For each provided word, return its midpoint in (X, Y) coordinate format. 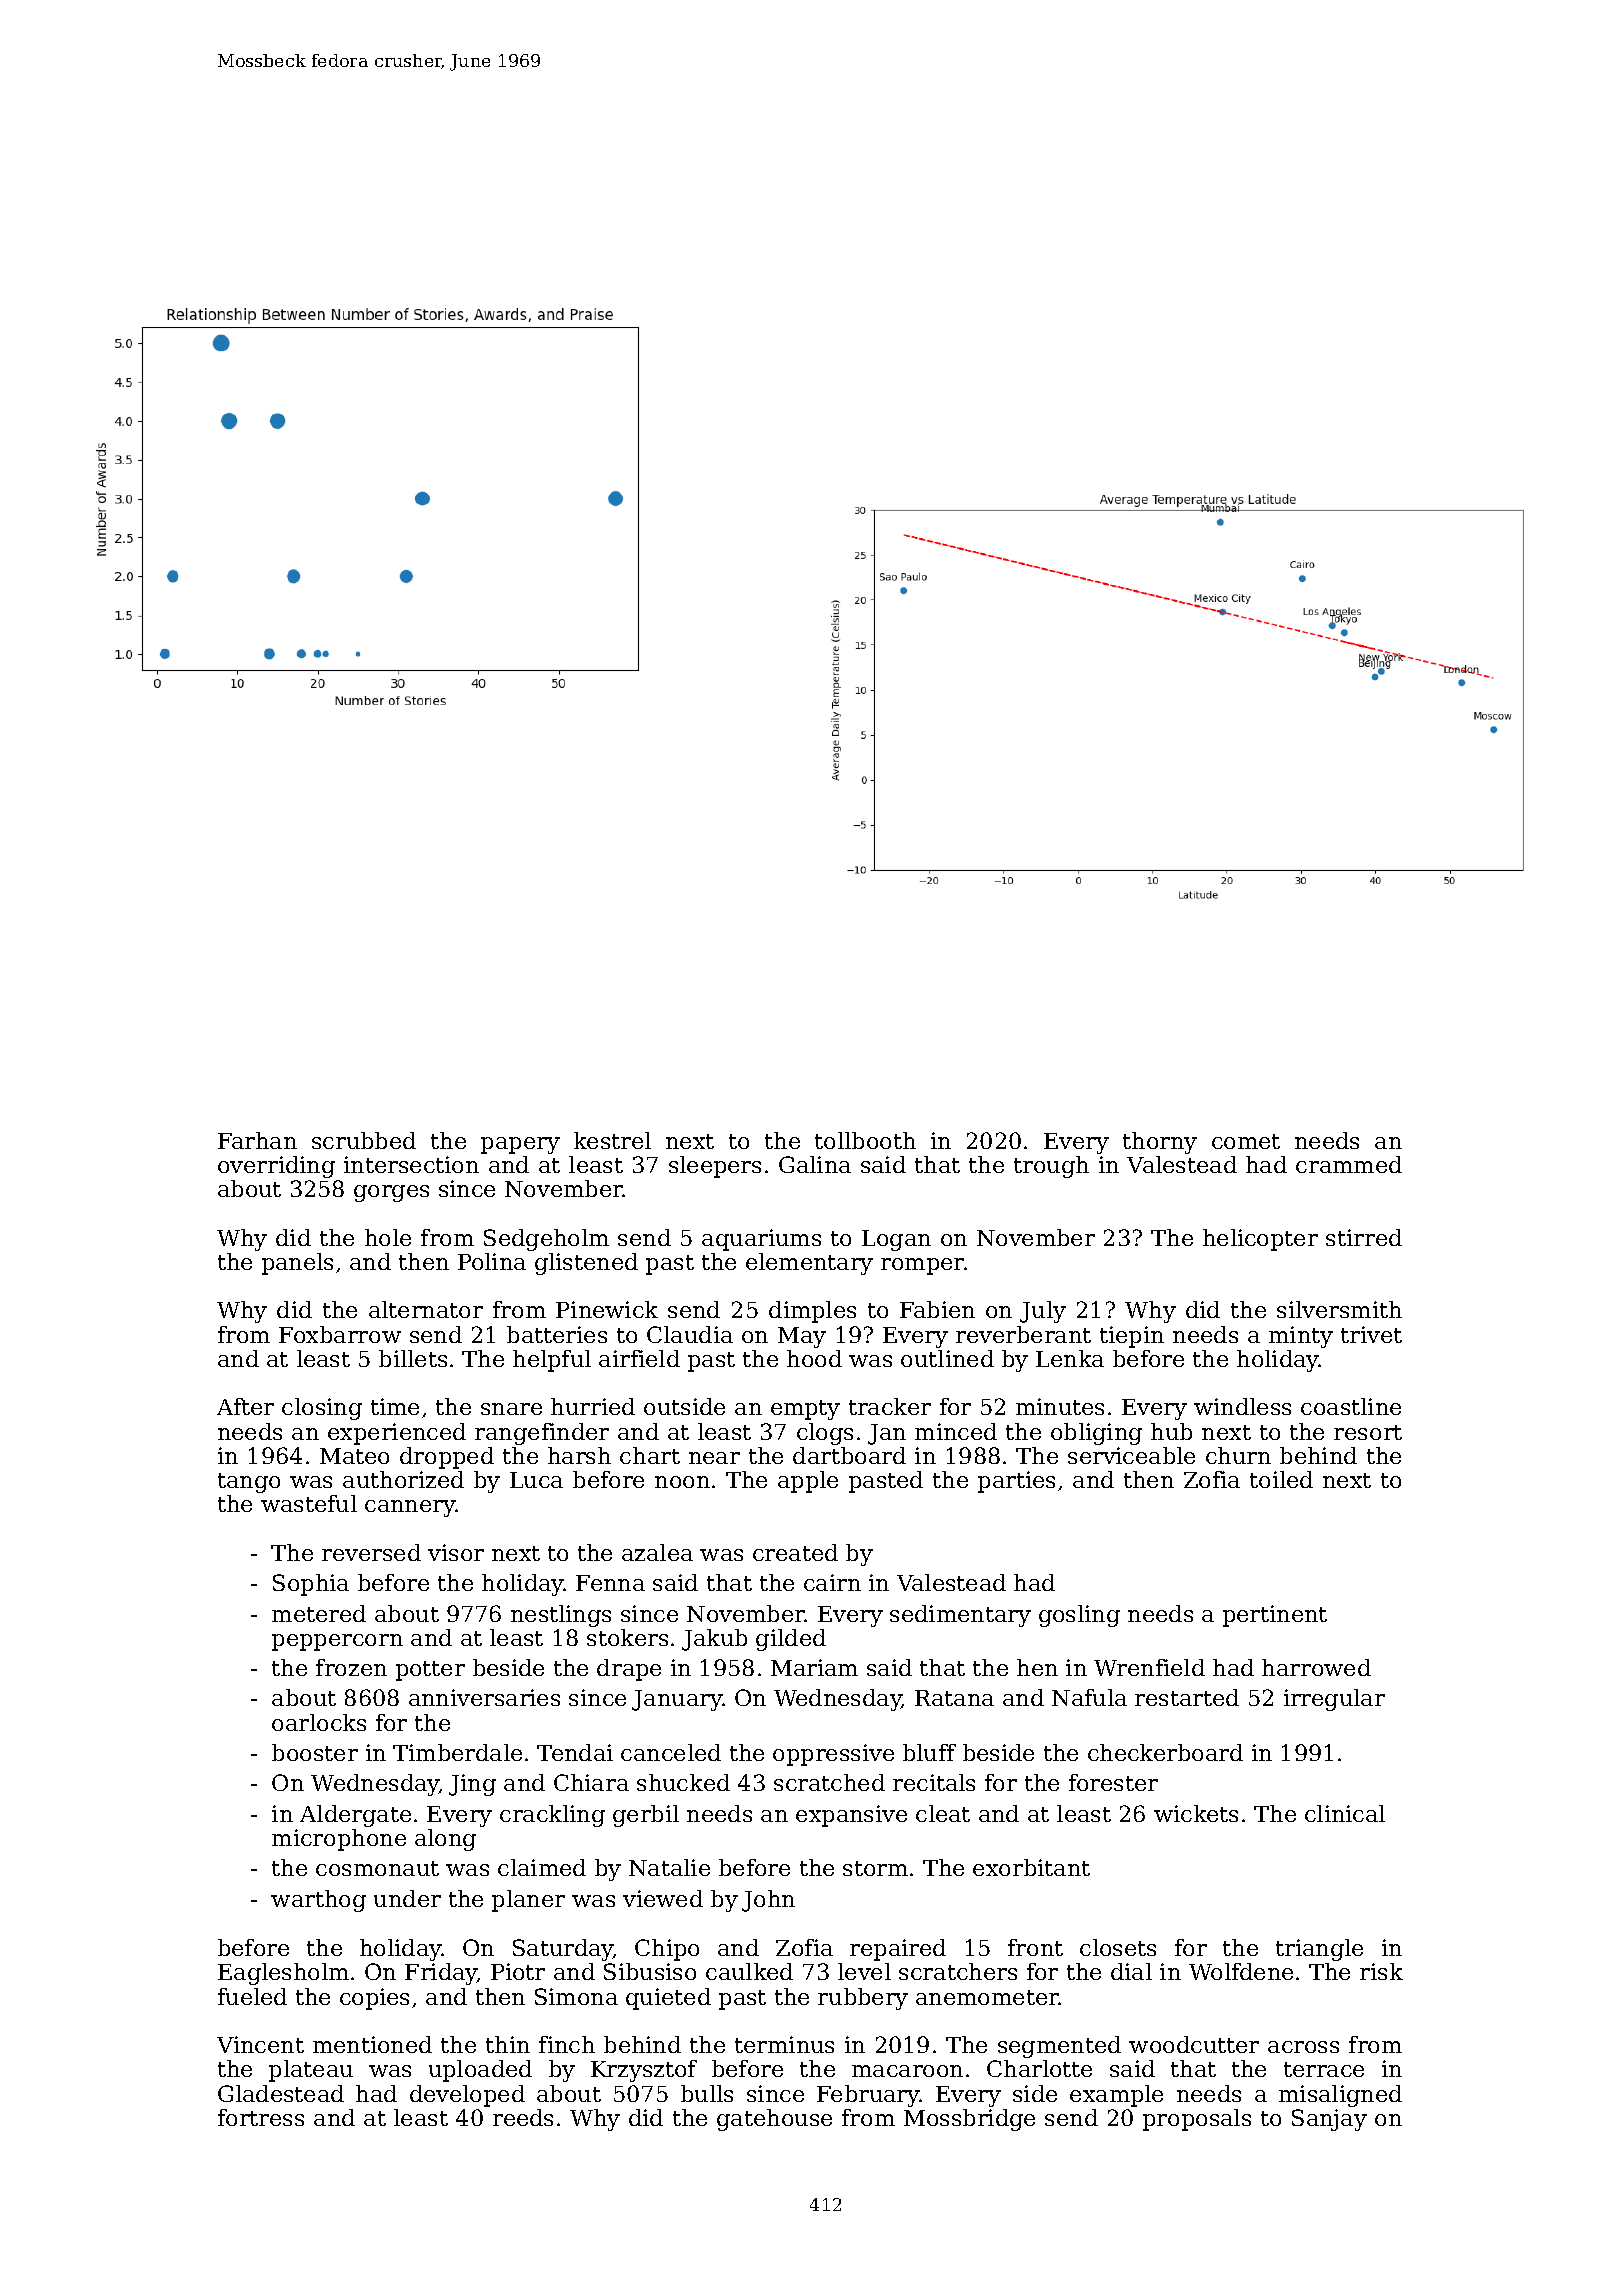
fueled (252, 1996)
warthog (318, 1901)
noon (682, 1482)
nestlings (561, 1616)
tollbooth (865, 1140)
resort (1368, 1432)
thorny (1160, 1143)
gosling (1079, 1616)
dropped (447, 1458)
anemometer (987, 1997)
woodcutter (1194, 2044)
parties (1016, 1482)
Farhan (257, 1140)
